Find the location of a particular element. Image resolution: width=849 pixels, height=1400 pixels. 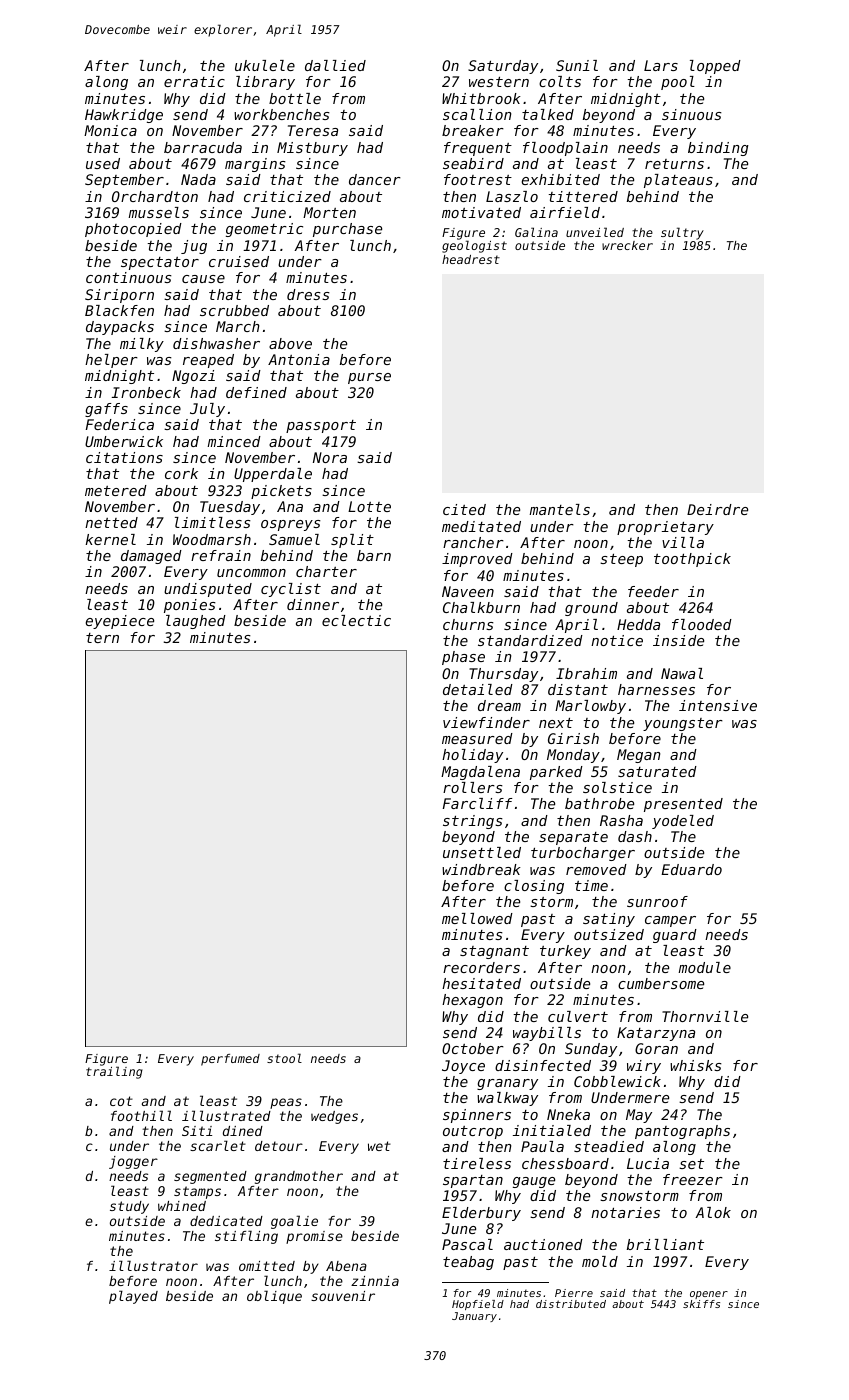

whined is located at coordinates (182, 1206).
